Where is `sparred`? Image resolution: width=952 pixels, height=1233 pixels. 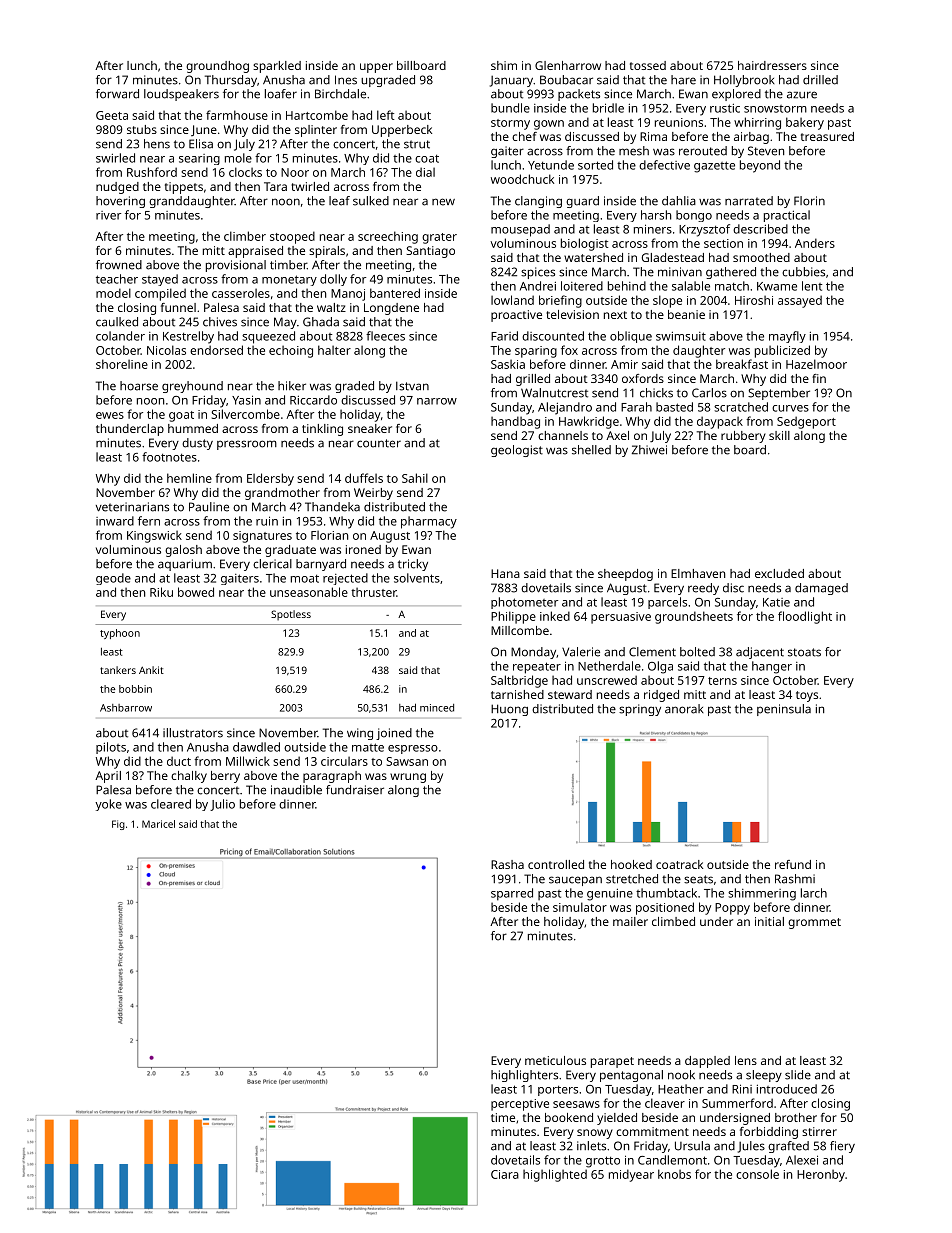
sparred is located at coordinates (512, 894).
